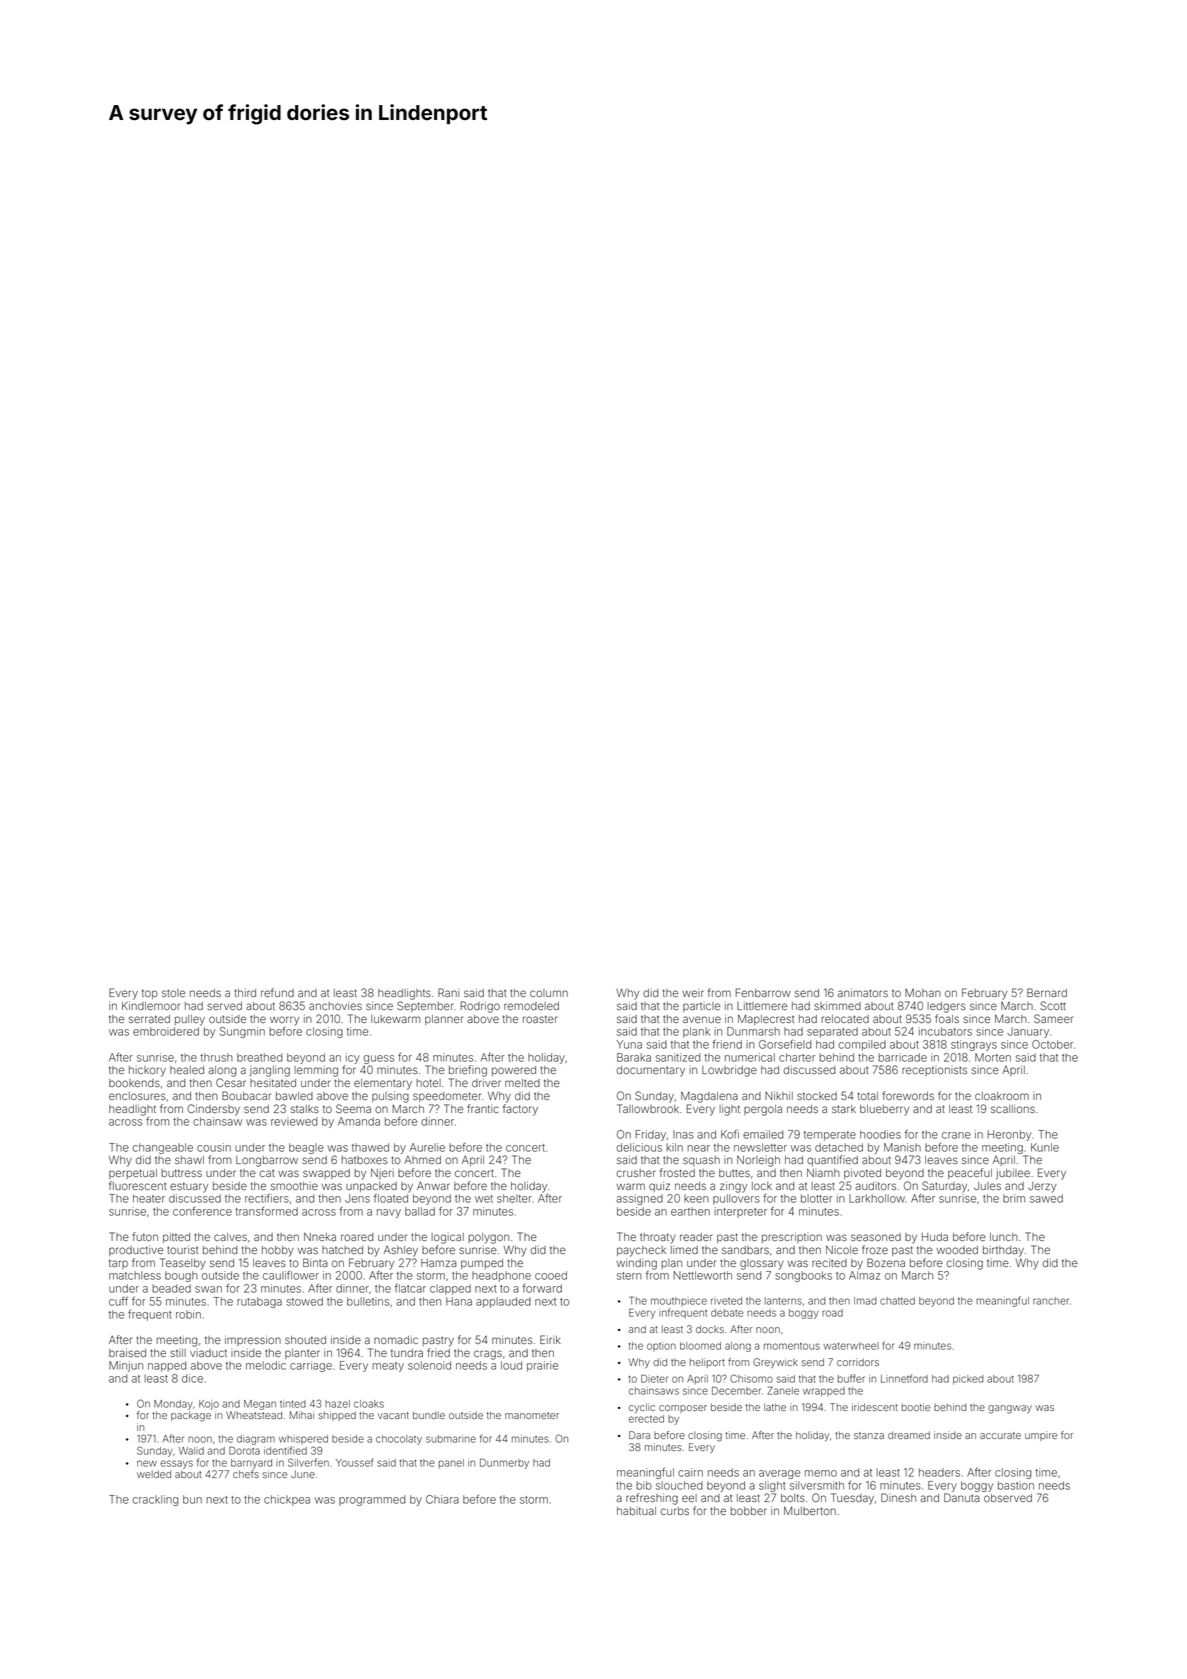  I want to click on prairie, so click(542, 1366).
